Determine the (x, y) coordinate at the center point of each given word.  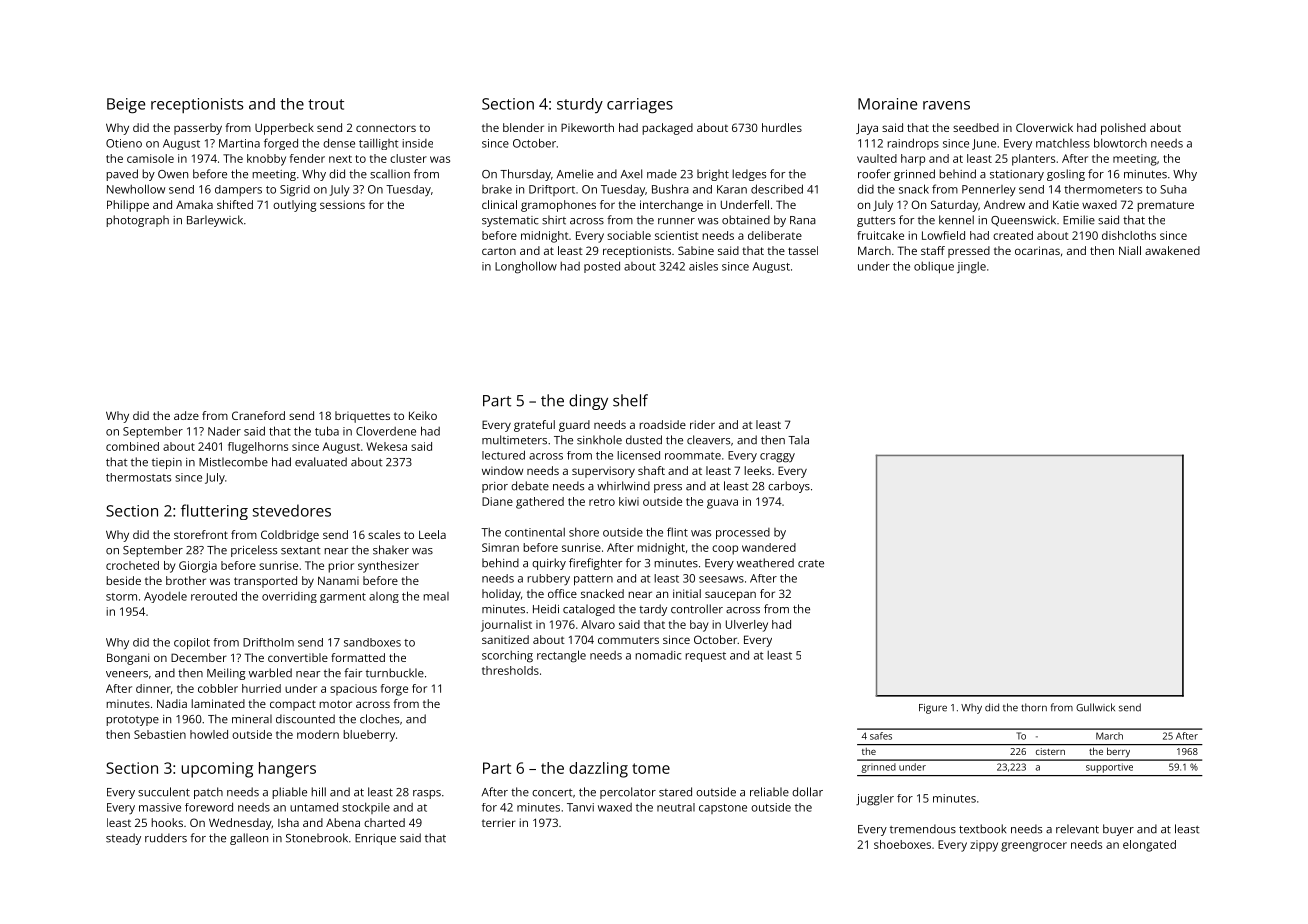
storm (121, 597)
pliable (289, 793)
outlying (294, 206)
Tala (798, 440)
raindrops (913, 144)
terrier (499, 823)
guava (722, 504)
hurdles (782, 127)
